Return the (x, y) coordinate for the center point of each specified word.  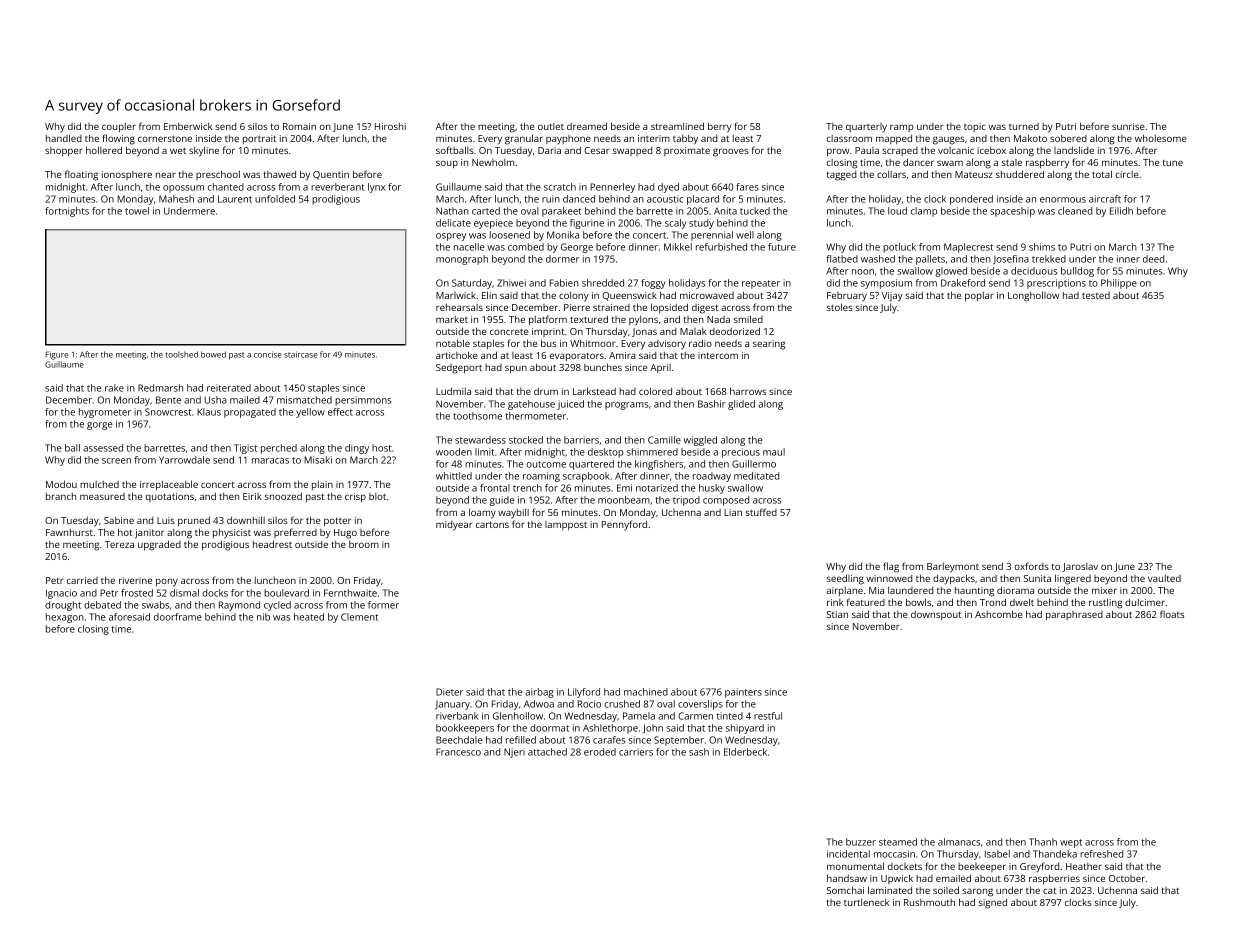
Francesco (458, 752)
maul (774, 452)
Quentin (331, 175)
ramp (902, 128)
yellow (310, 413)
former (383, 605)
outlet (551, 126)
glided (741, 405)
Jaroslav (1080, 567)
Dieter (449, 692)
